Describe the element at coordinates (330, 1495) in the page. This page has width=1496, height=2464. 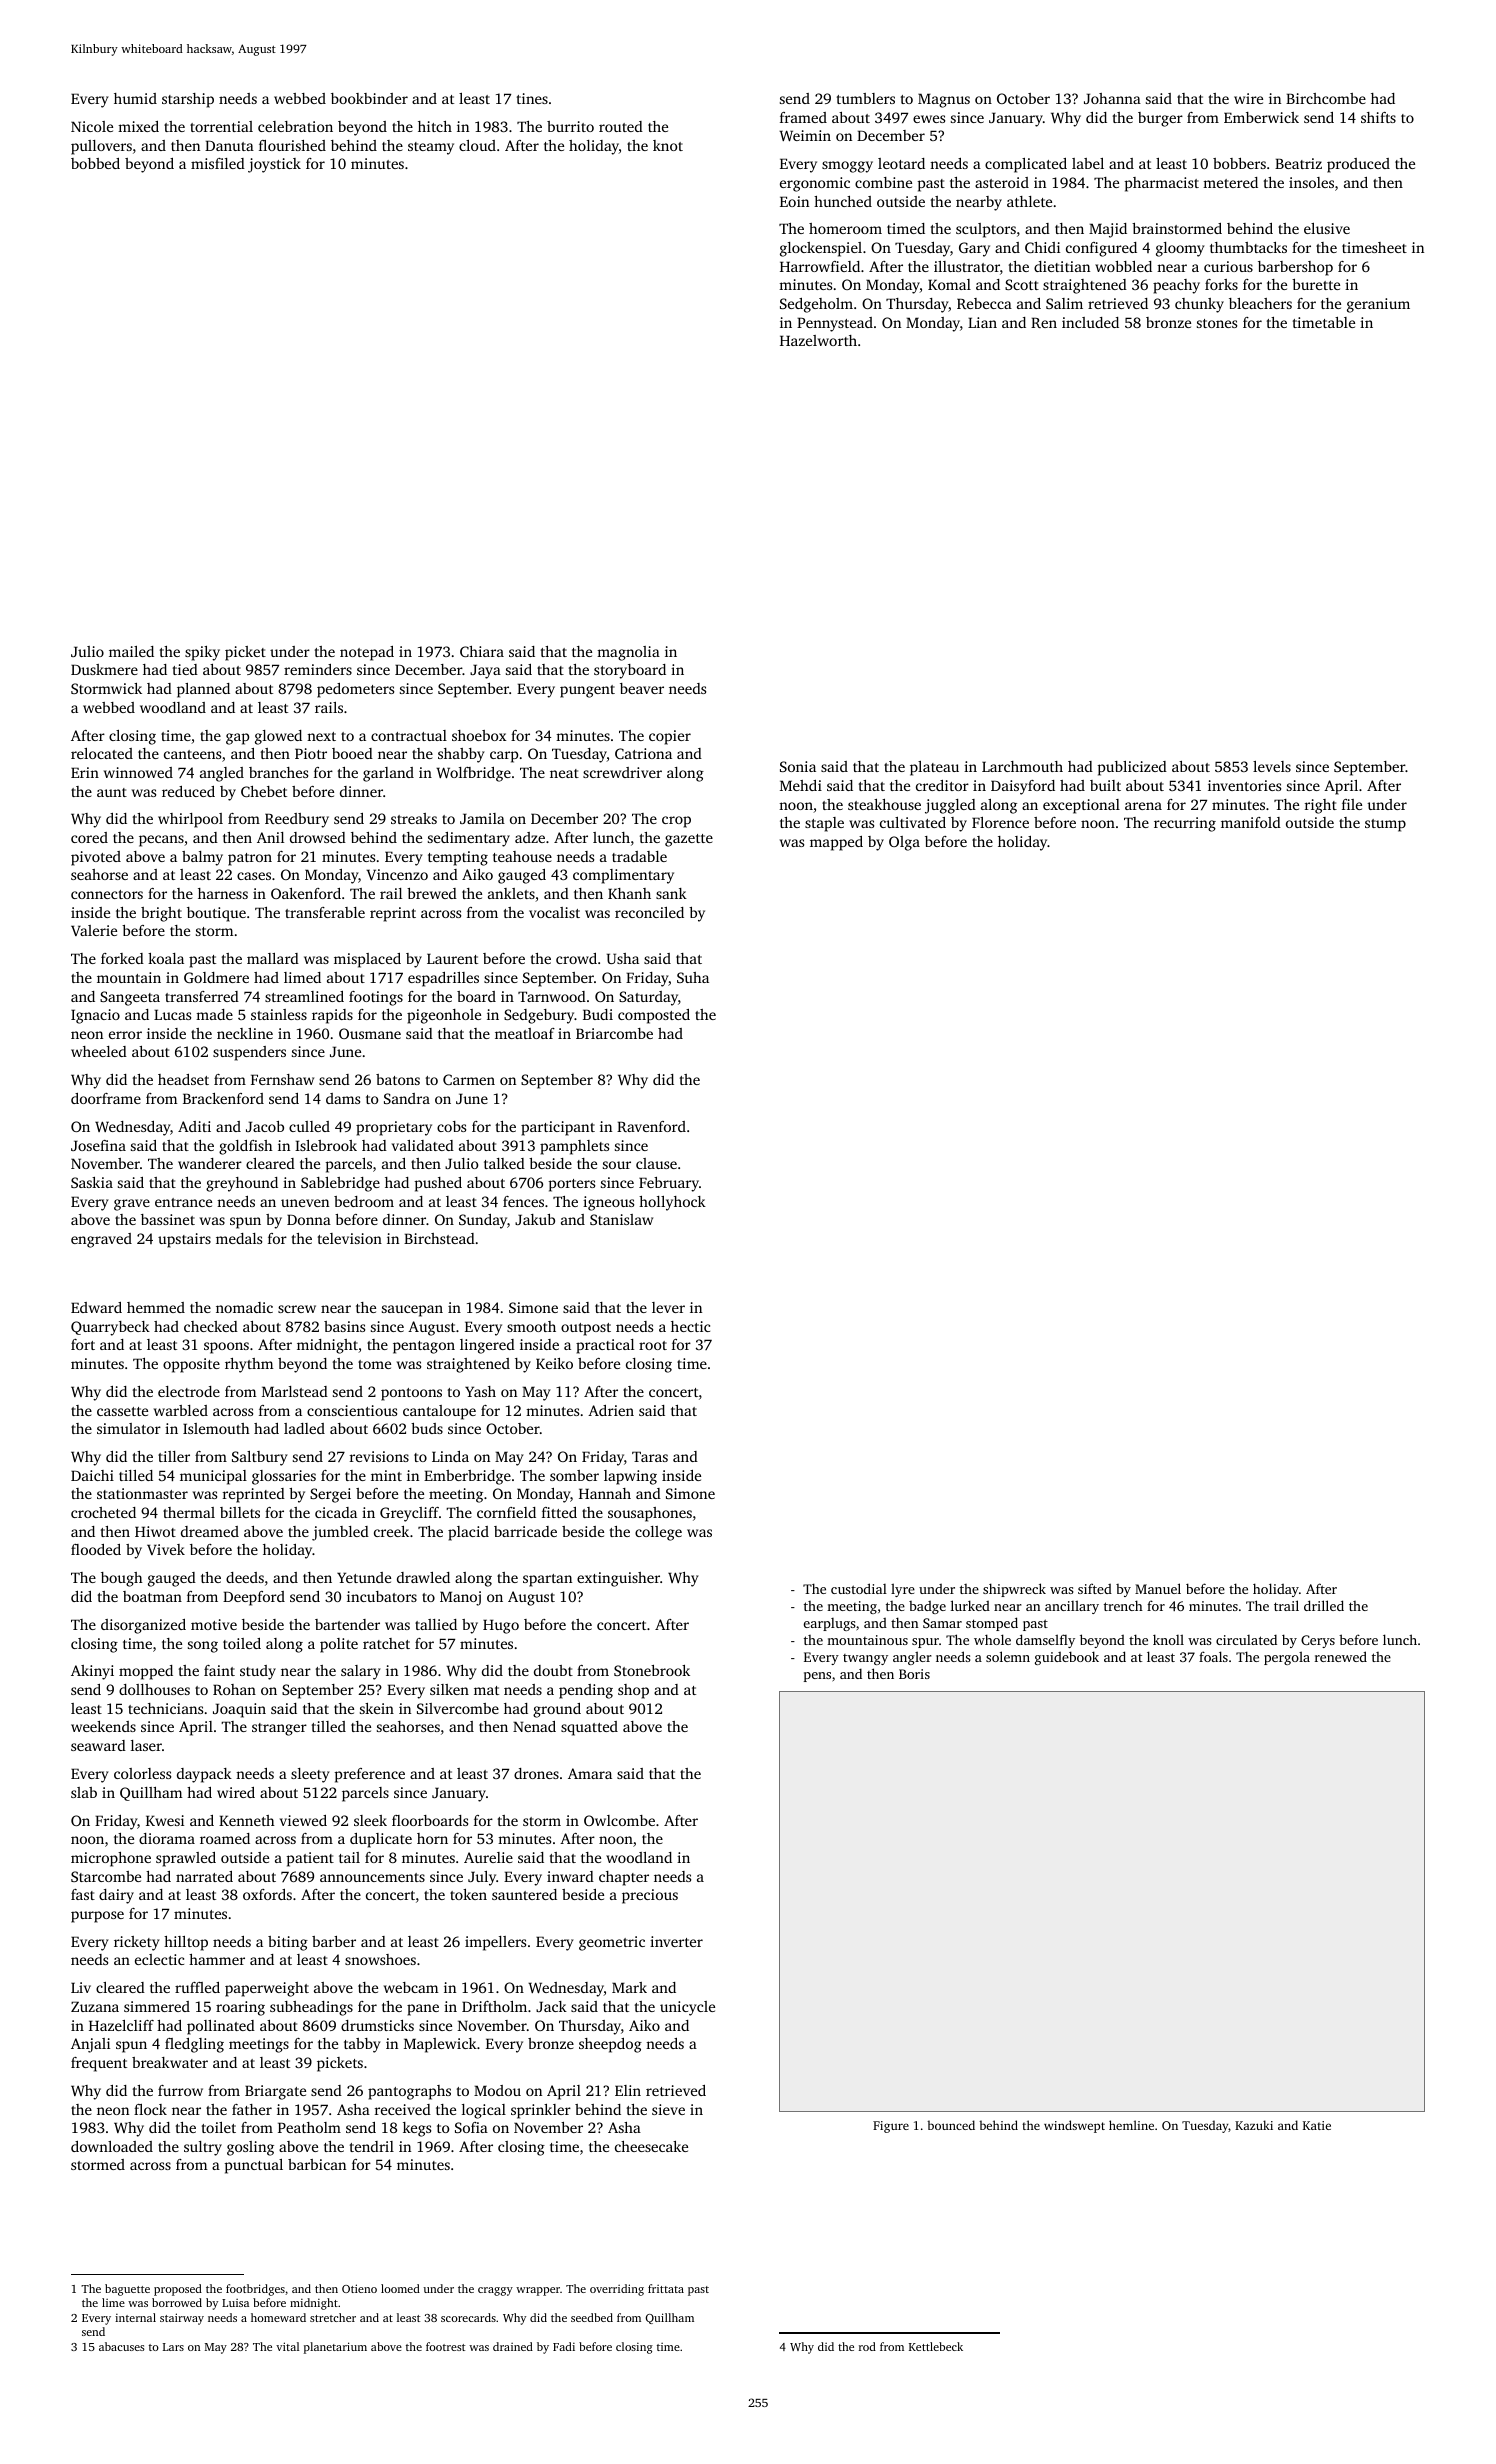
I see `Sergei` at that location.
